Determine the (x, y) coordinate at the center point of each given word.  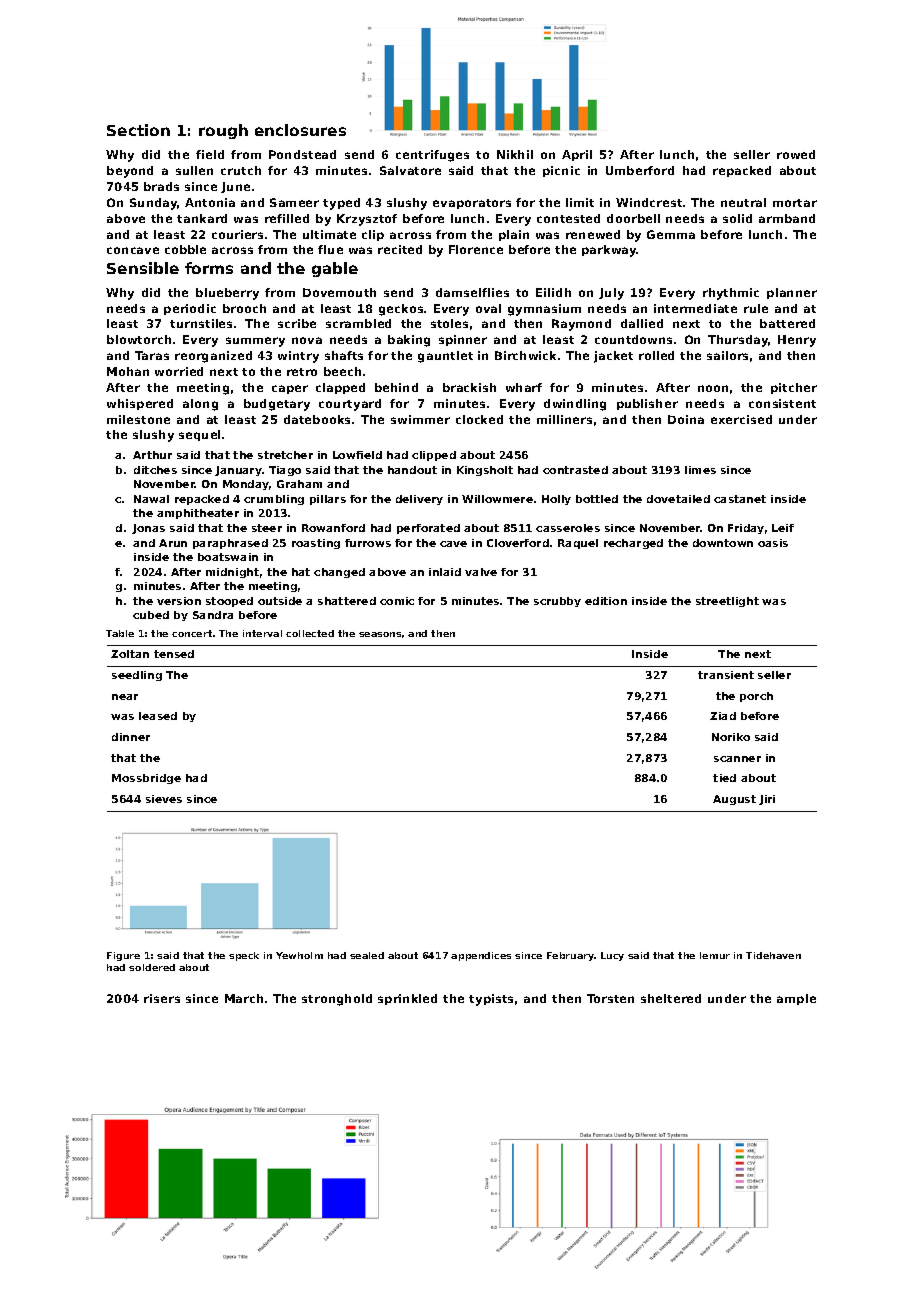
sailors (727, 355)
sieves (164, 799)
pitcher (794, 388)
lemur (715, 955)
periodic (190, 309)
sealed (367, 955)
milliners (564, 419)
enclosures (300, 130)
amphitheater (198, 514)
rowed (796, 154)
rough (223, 131)
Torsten (610, 998)
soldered (152, 967)
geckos (401, 310)
